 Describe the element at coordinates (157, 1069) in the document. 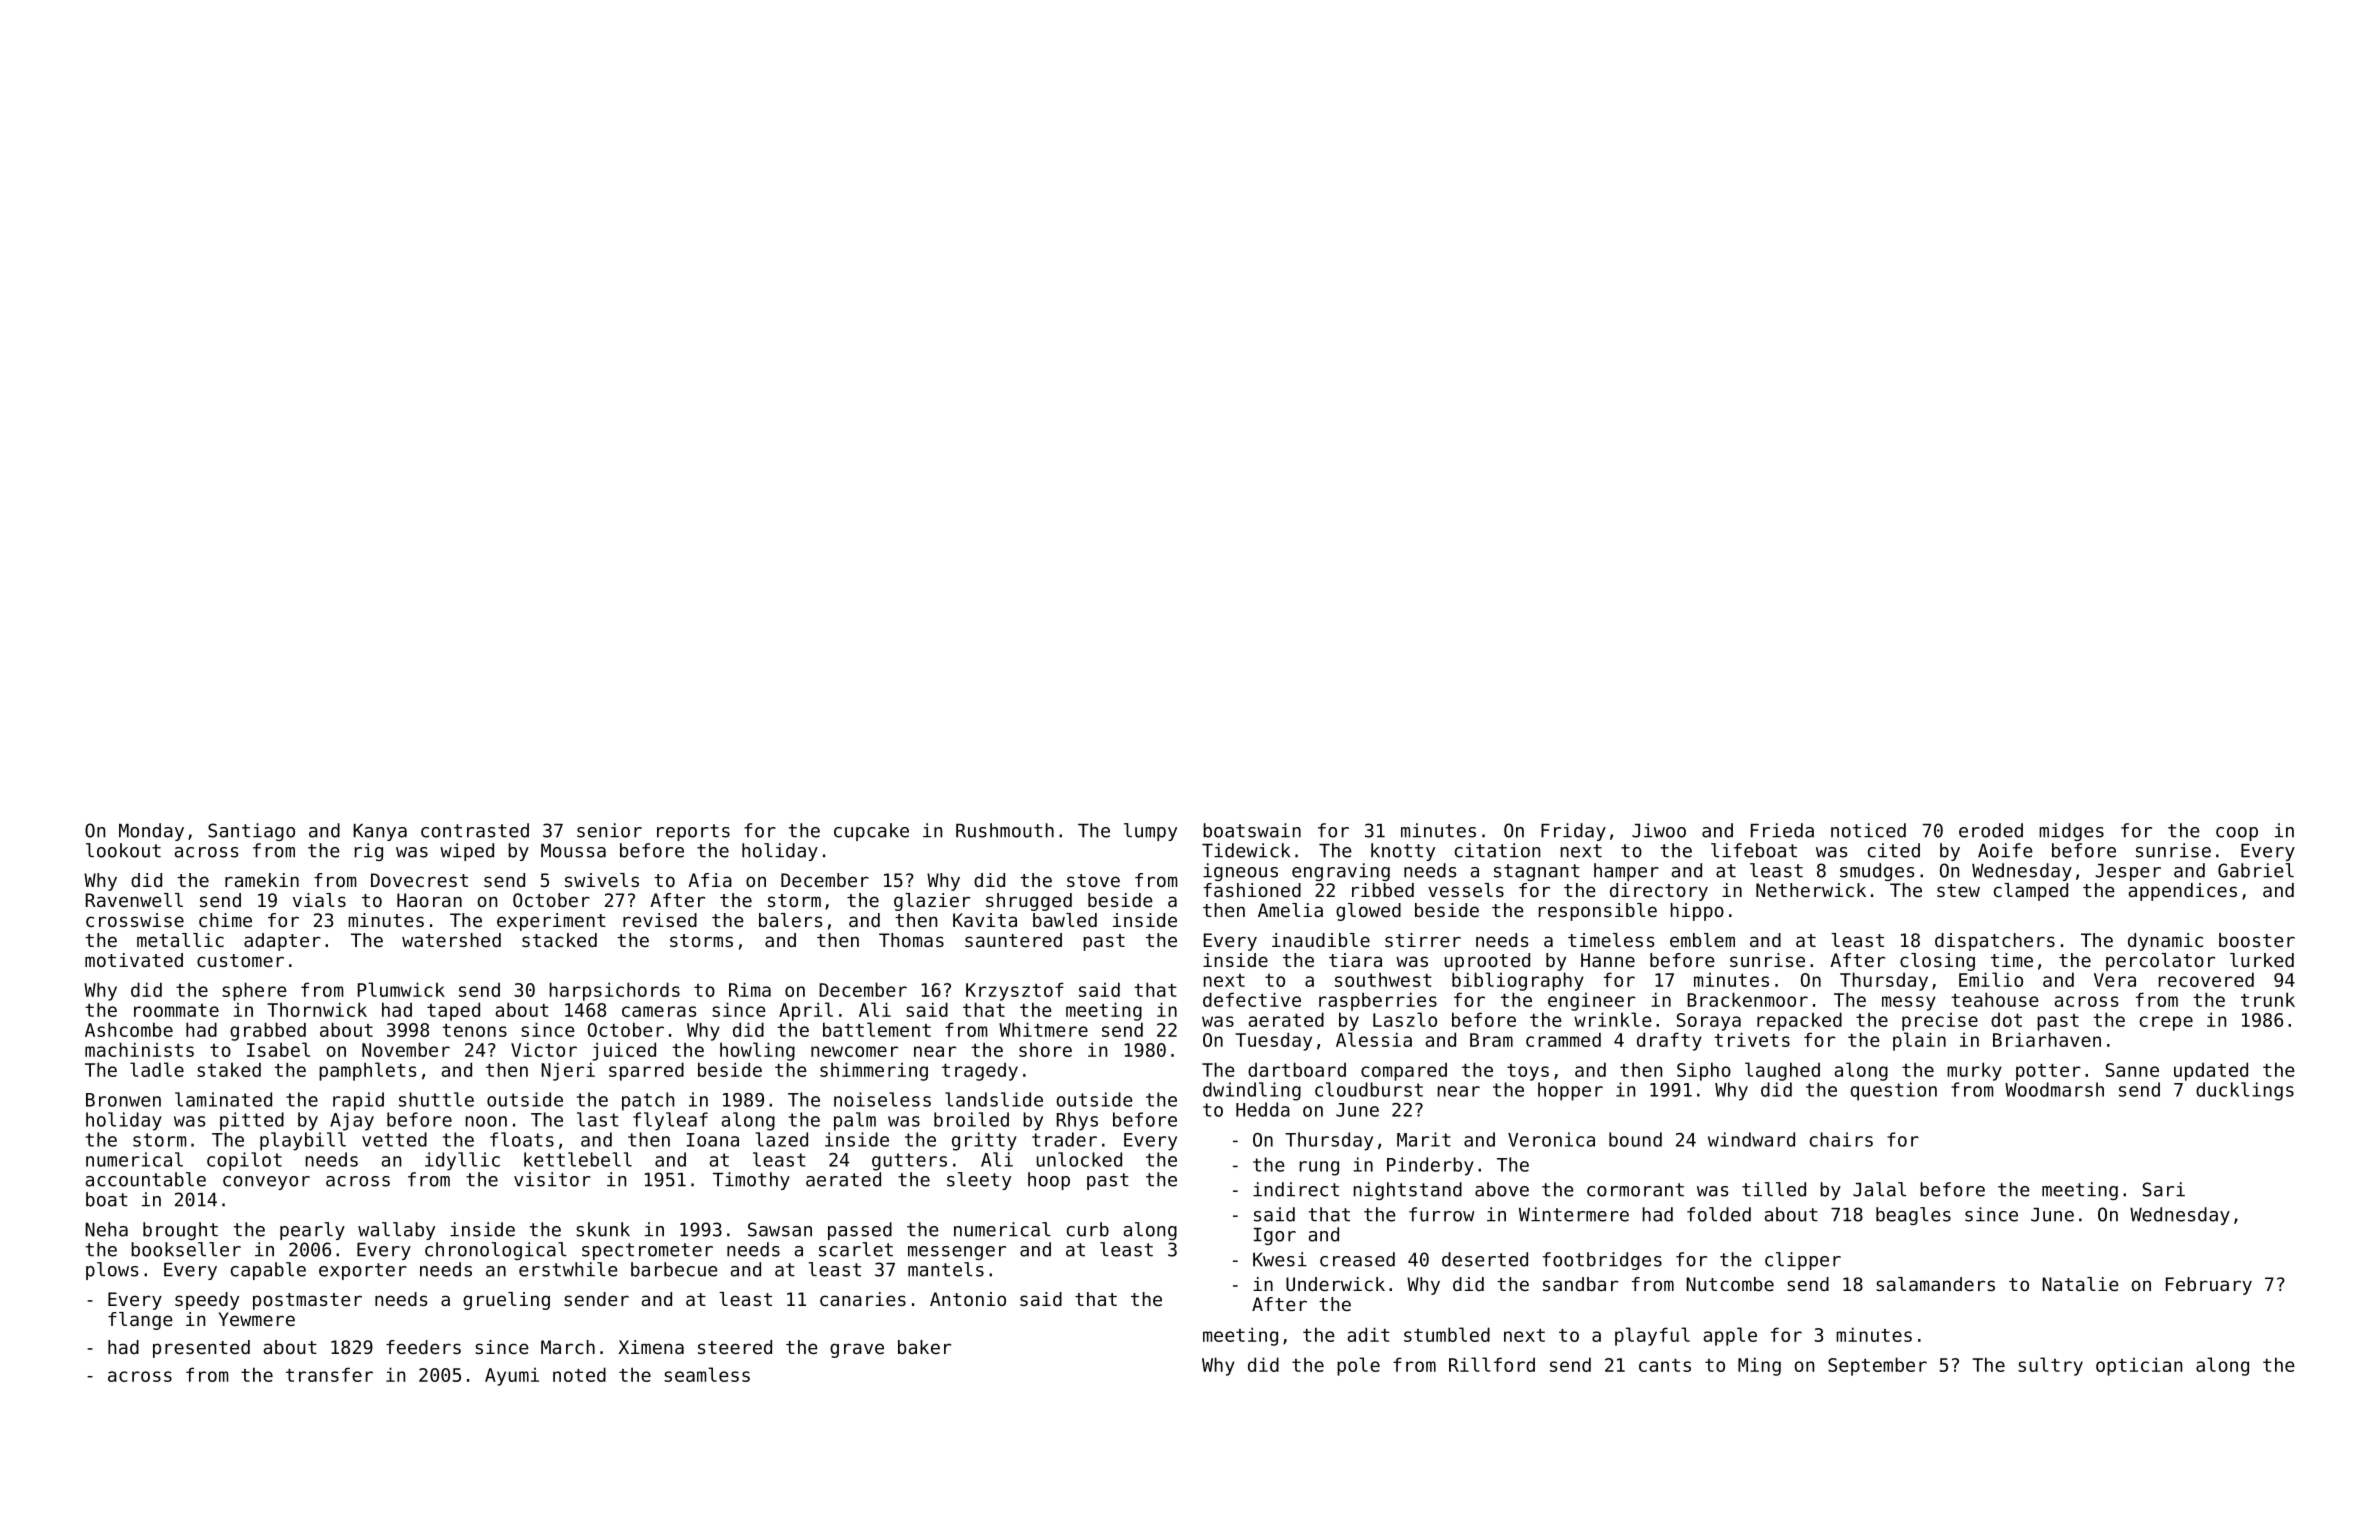

I see `ladle` at that location.
